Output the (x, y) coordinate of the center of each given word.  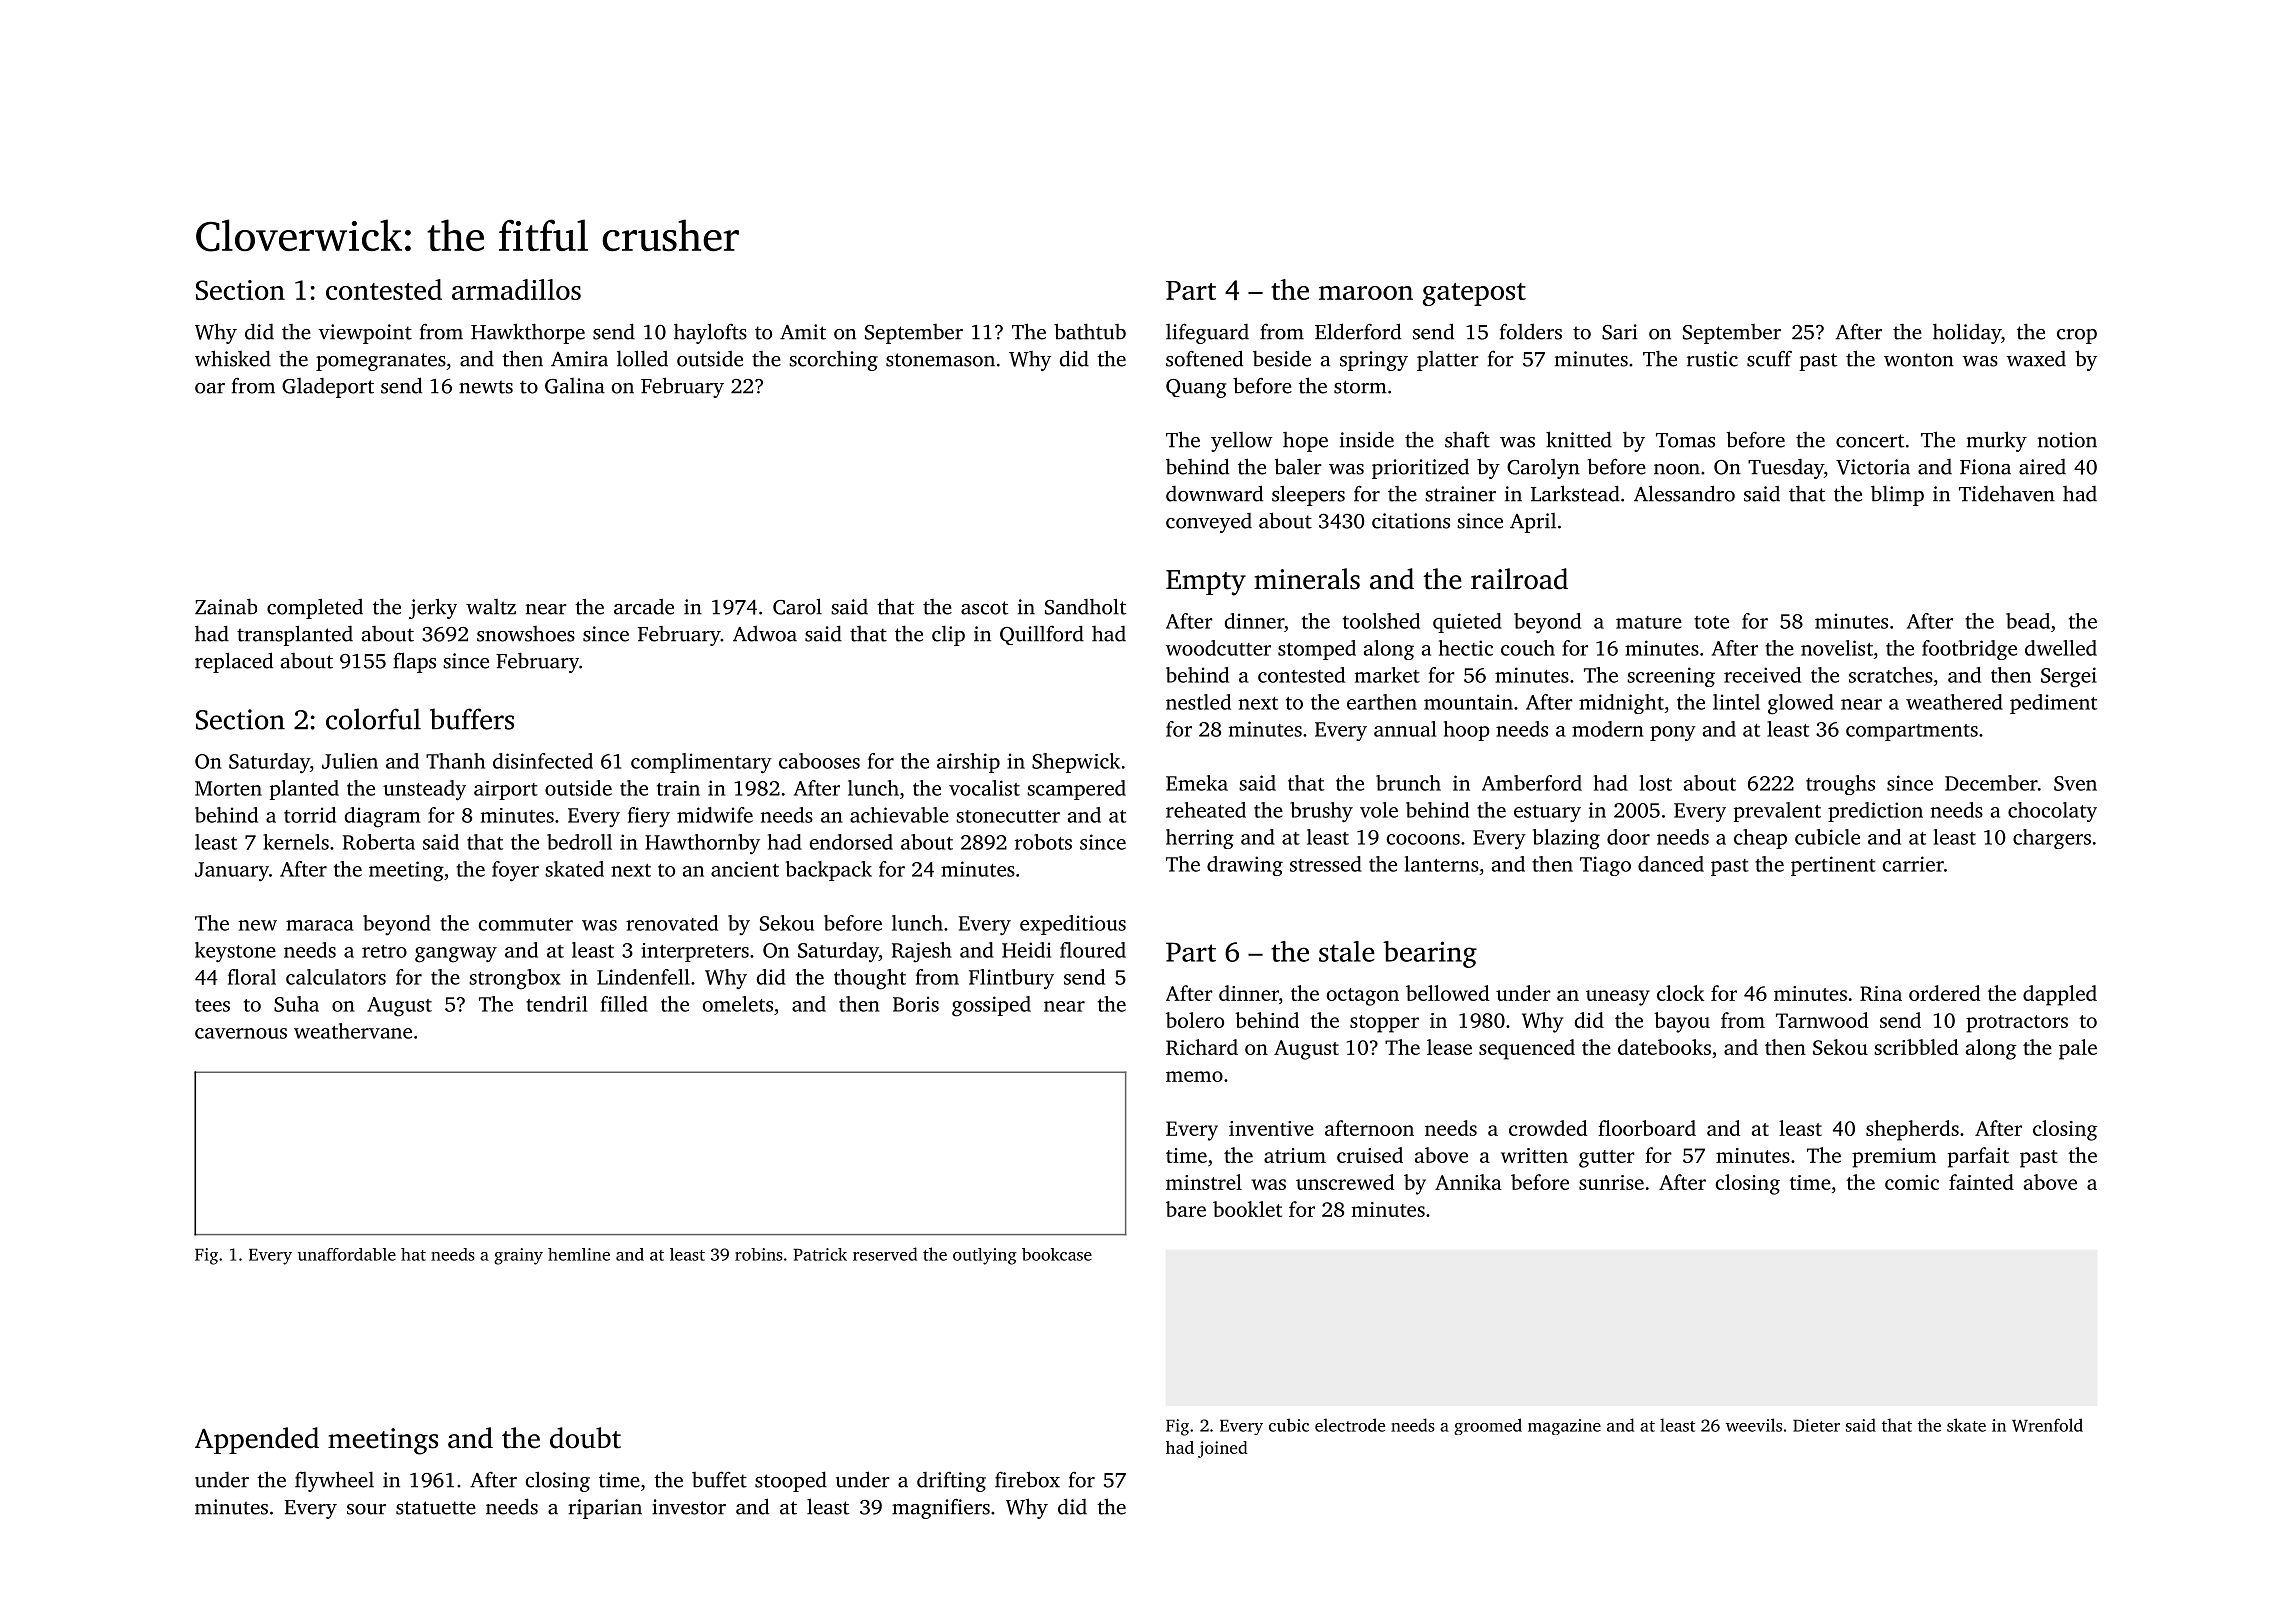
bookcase (1057, 1254)
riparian (605, 1509)
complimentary (701, 763)
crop (2077, 336)
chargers (2052, 839)
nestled (1198, 702)
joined (1223, 1449)
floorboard (1647, 1128)
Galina (575, 386)
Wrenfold (2047, 1425)
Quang (1196, 388)
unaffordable (347, 1254)
